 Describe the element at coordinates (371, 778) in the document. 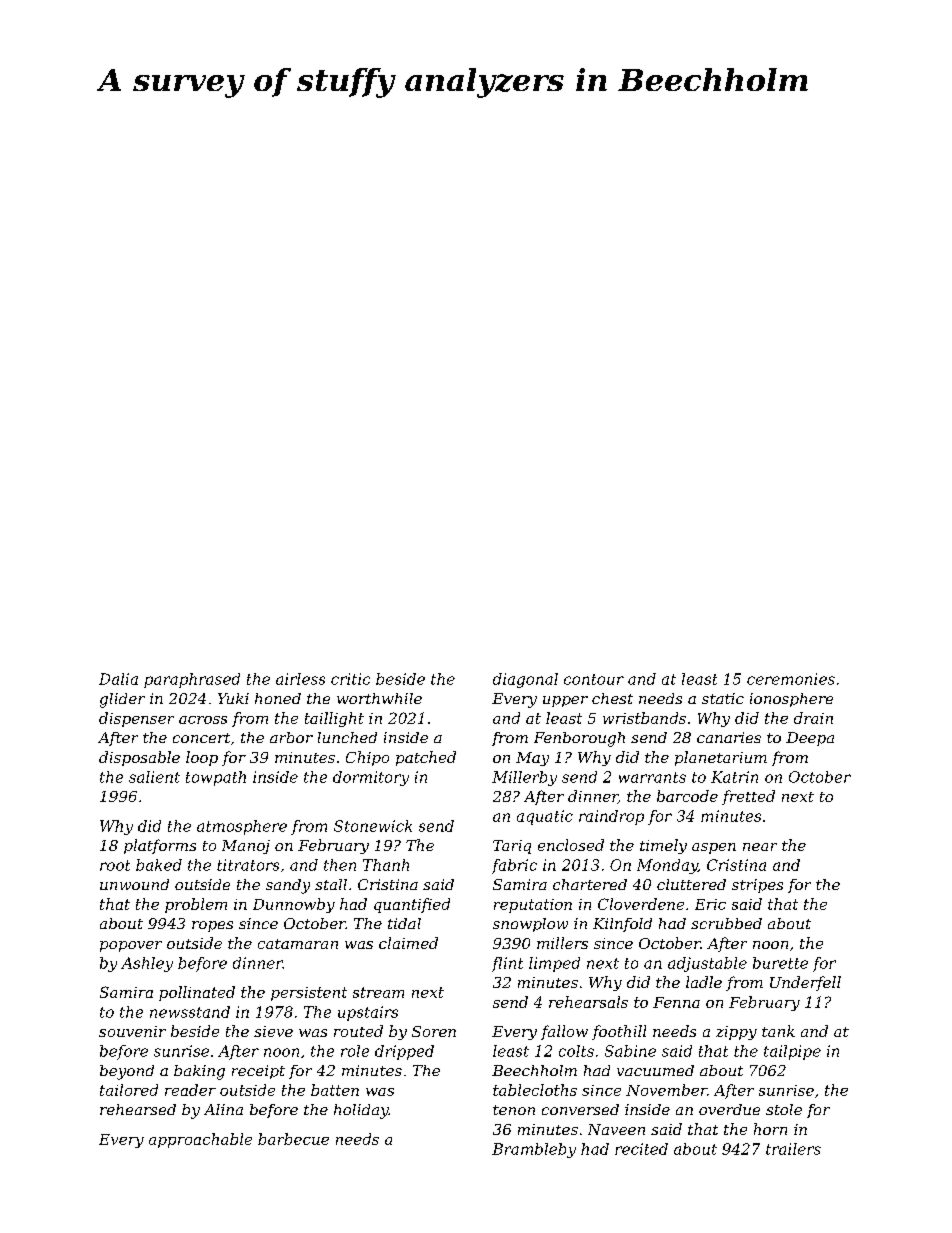

I see `dormitory` at that location.
